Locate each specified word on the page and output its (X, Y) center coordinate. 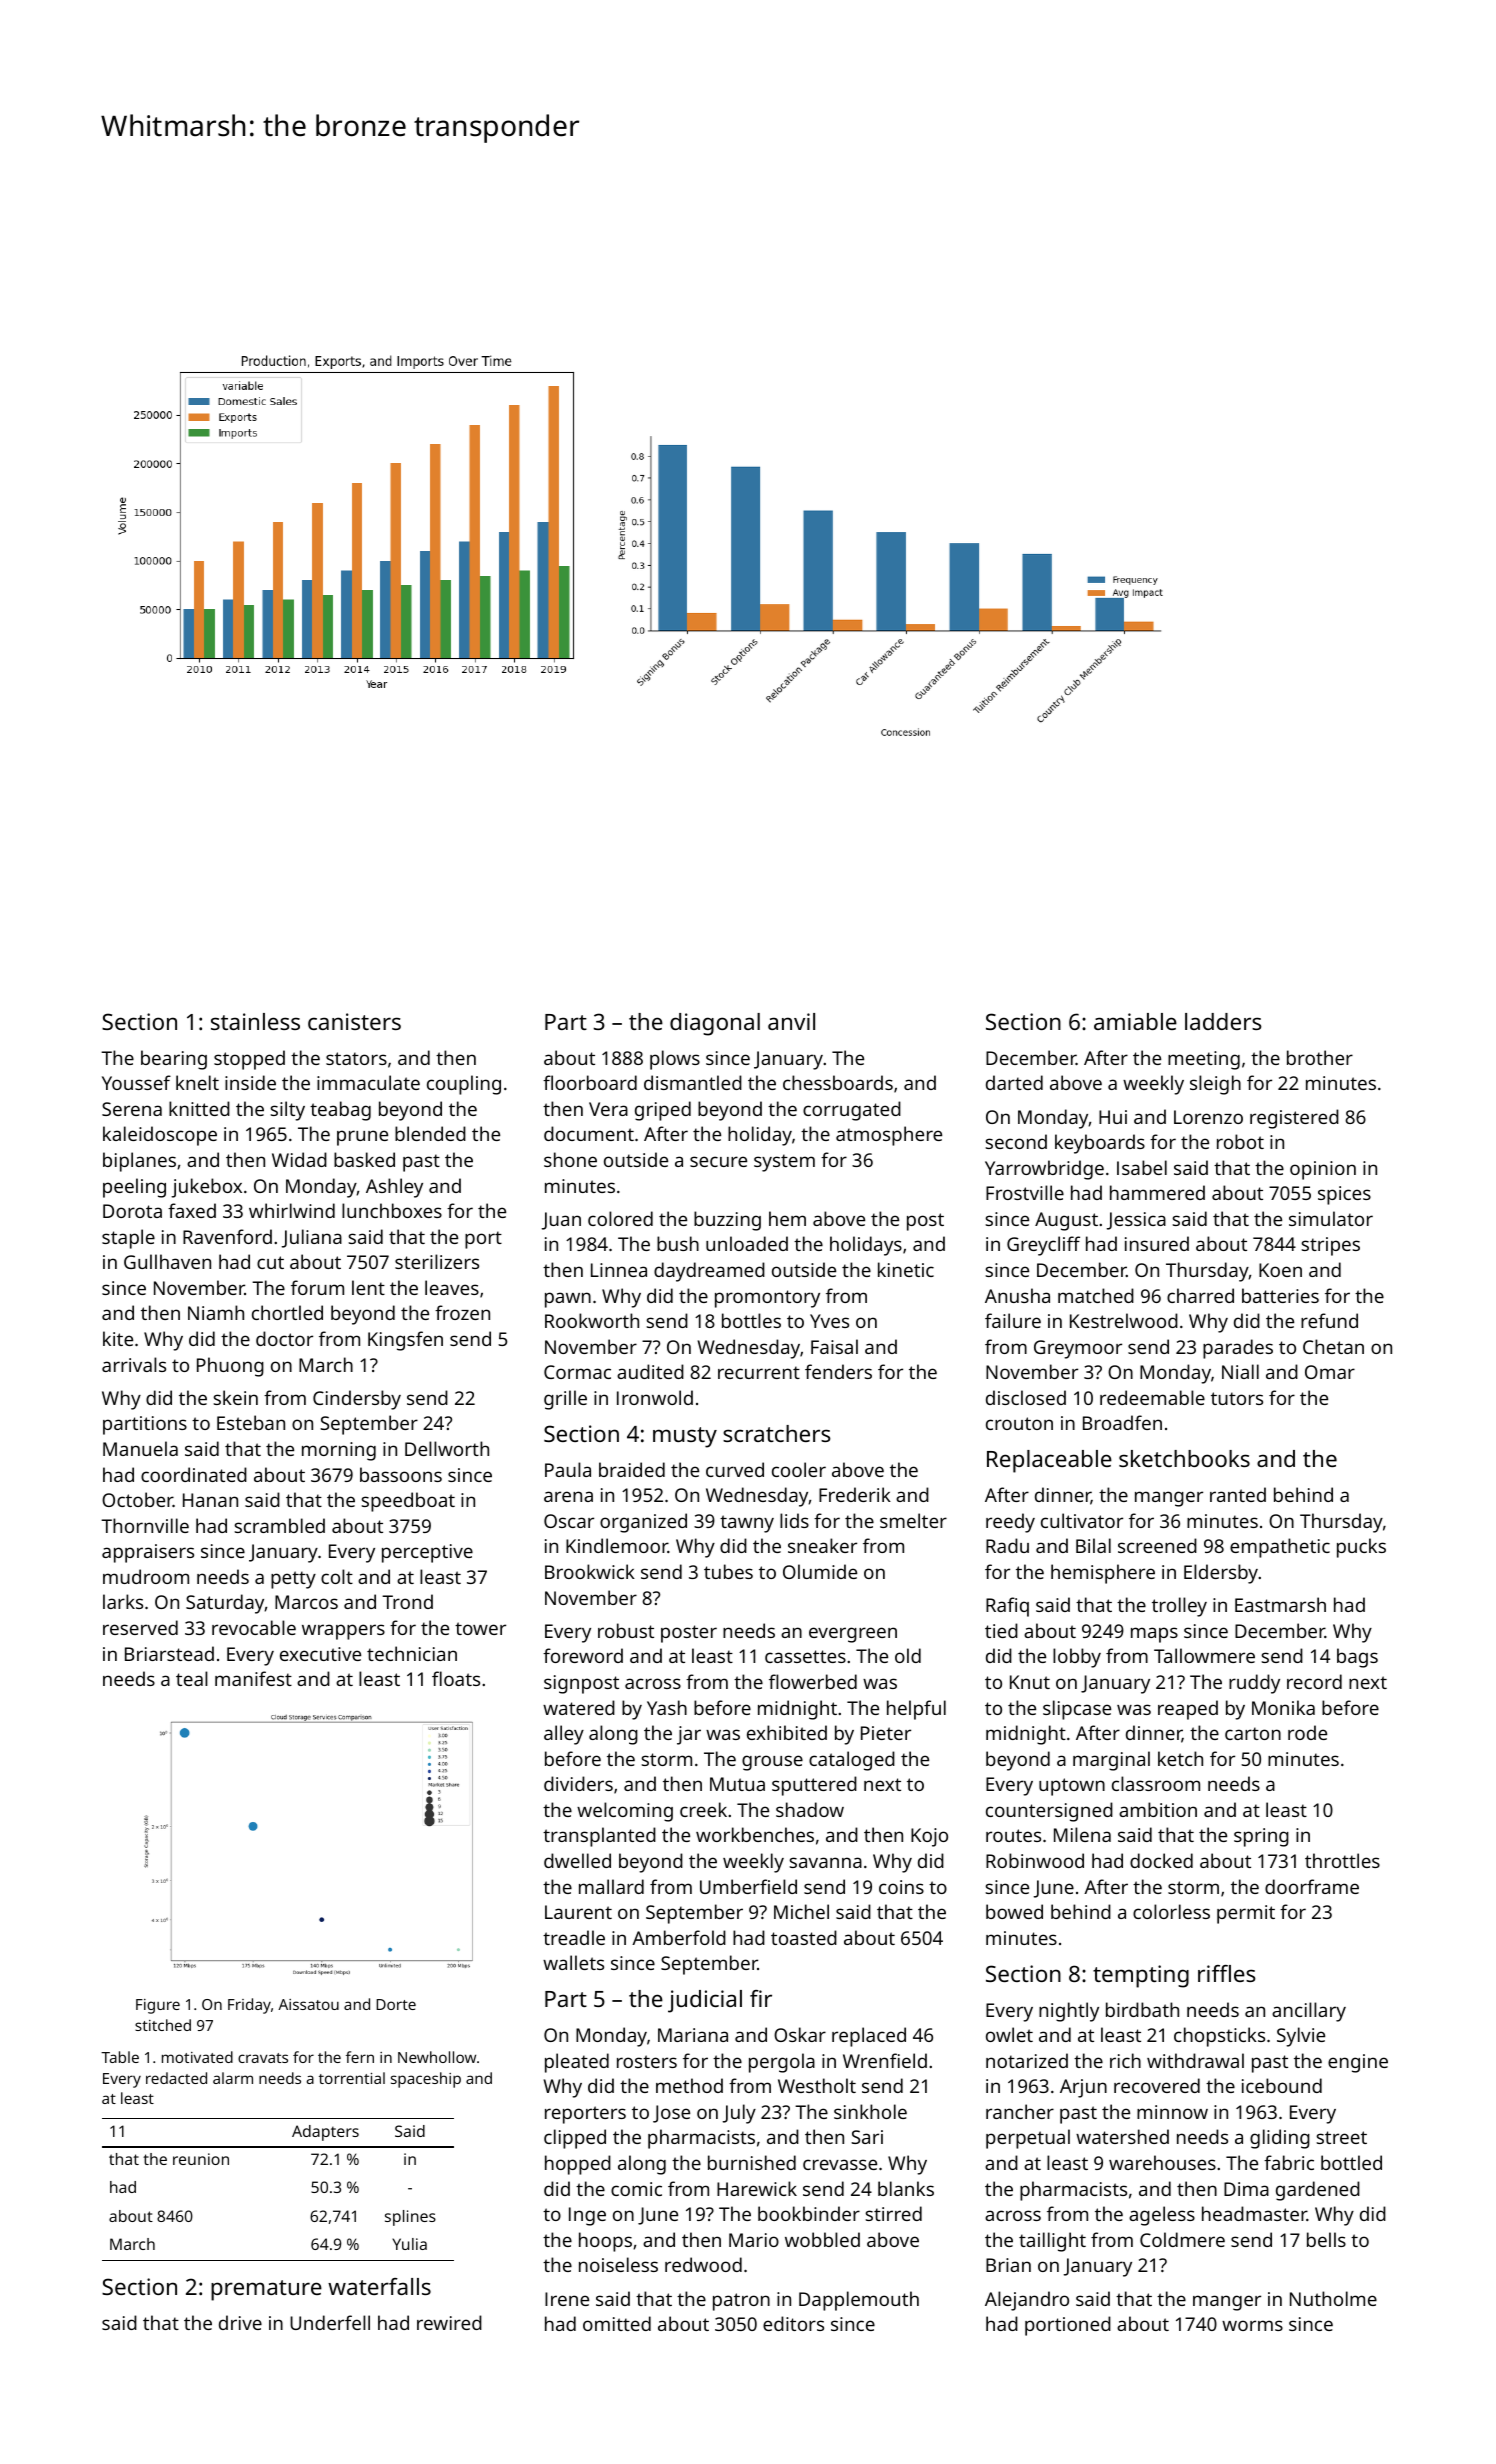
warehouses (1162, 2162)
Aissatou (308, 2004)
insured (1157, 1243)
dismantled (693, 1082)
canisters (354, 1021)
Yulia (409, 2244)
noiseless (618, 2264)
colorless (1171, 1911)
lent (368, 1287)
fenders (838, 1371)
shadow (810, 1809)
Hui (1113, 1117)
